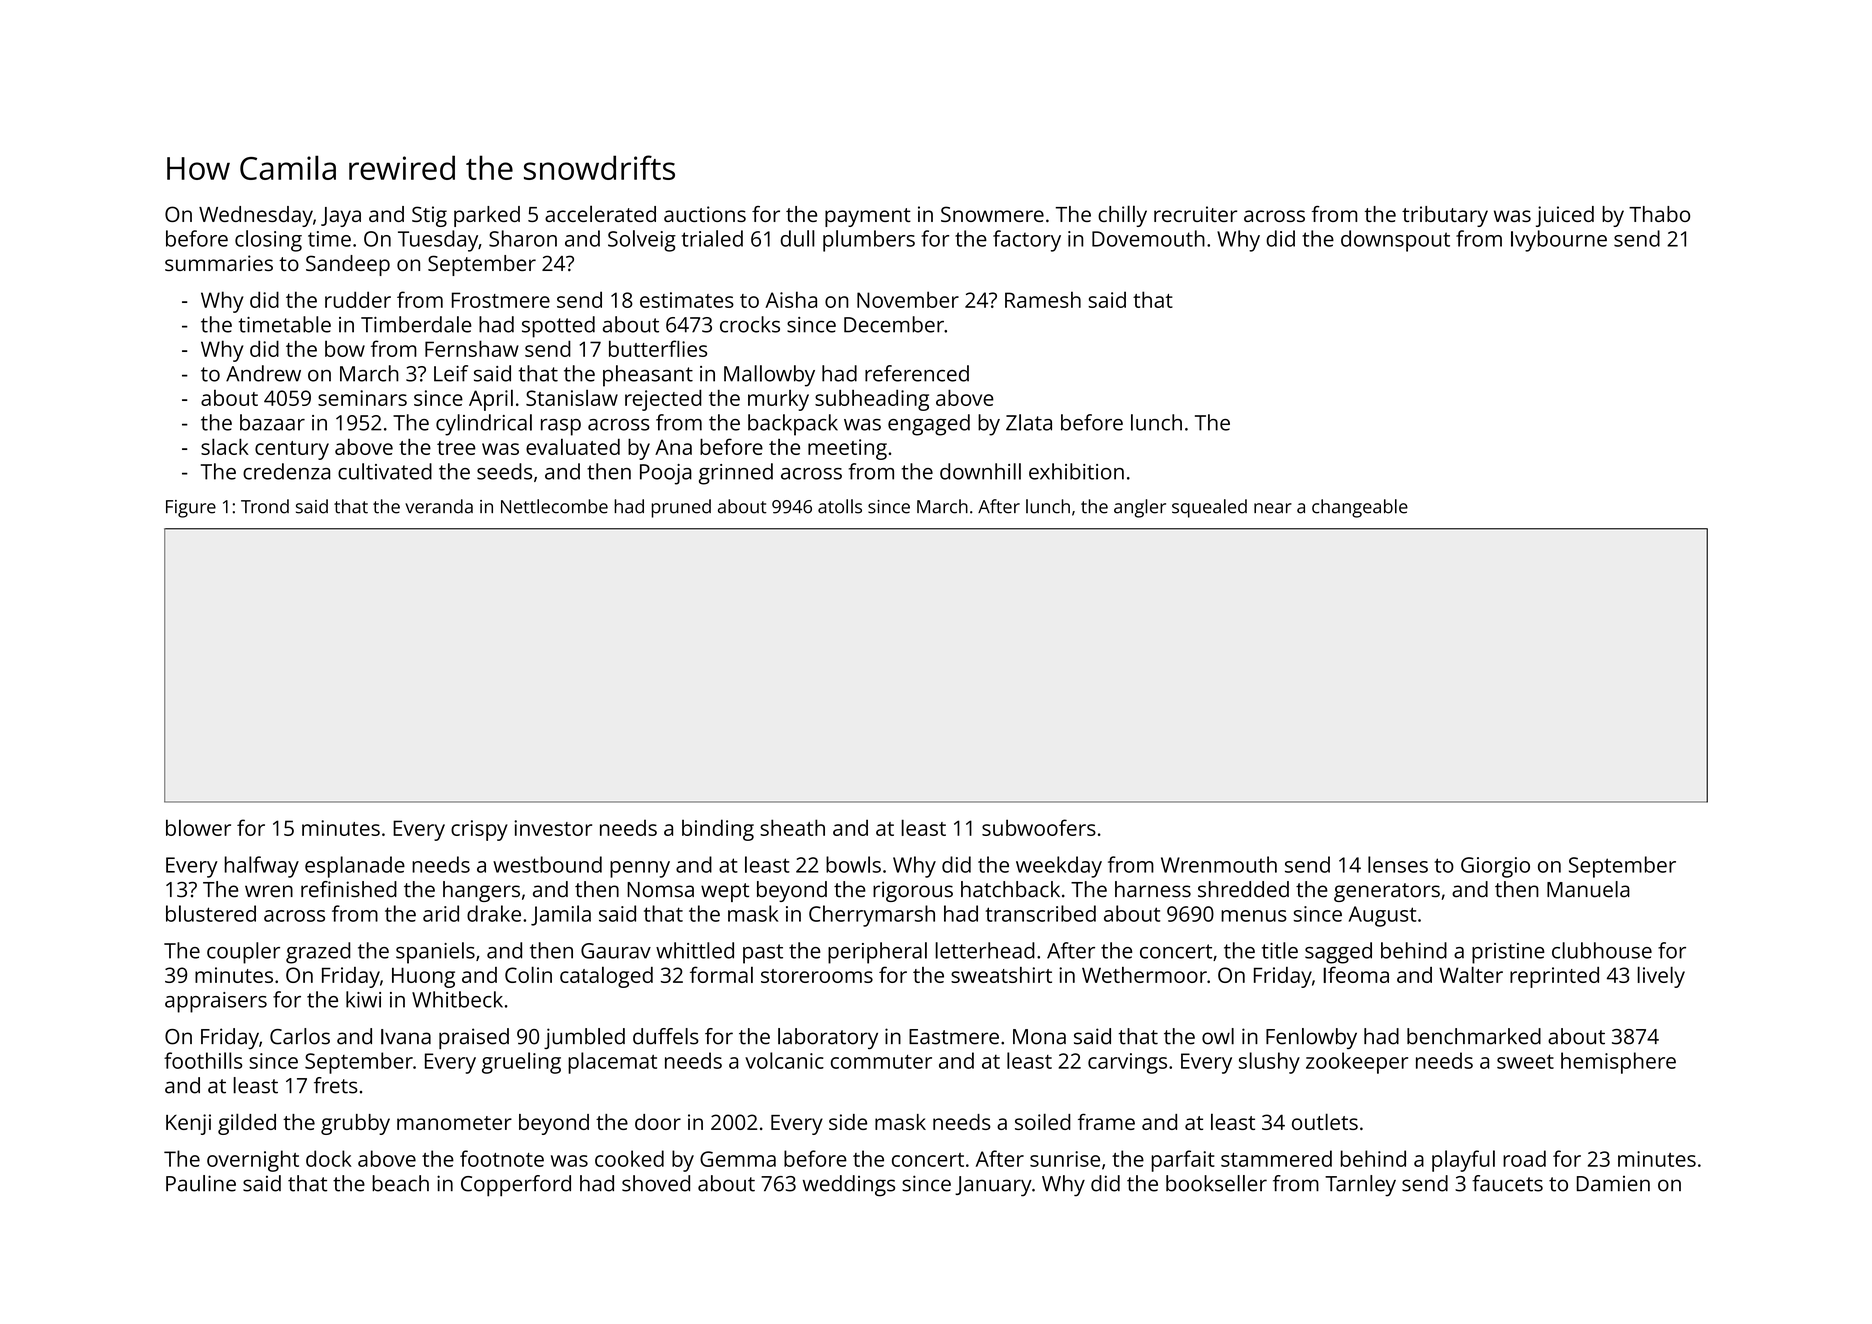 Image resolution: width=1872 pixels, height=1324 pixels. Describe the element at coordinates (1495, 867) in the page. I see `Giorgio` at that location.
